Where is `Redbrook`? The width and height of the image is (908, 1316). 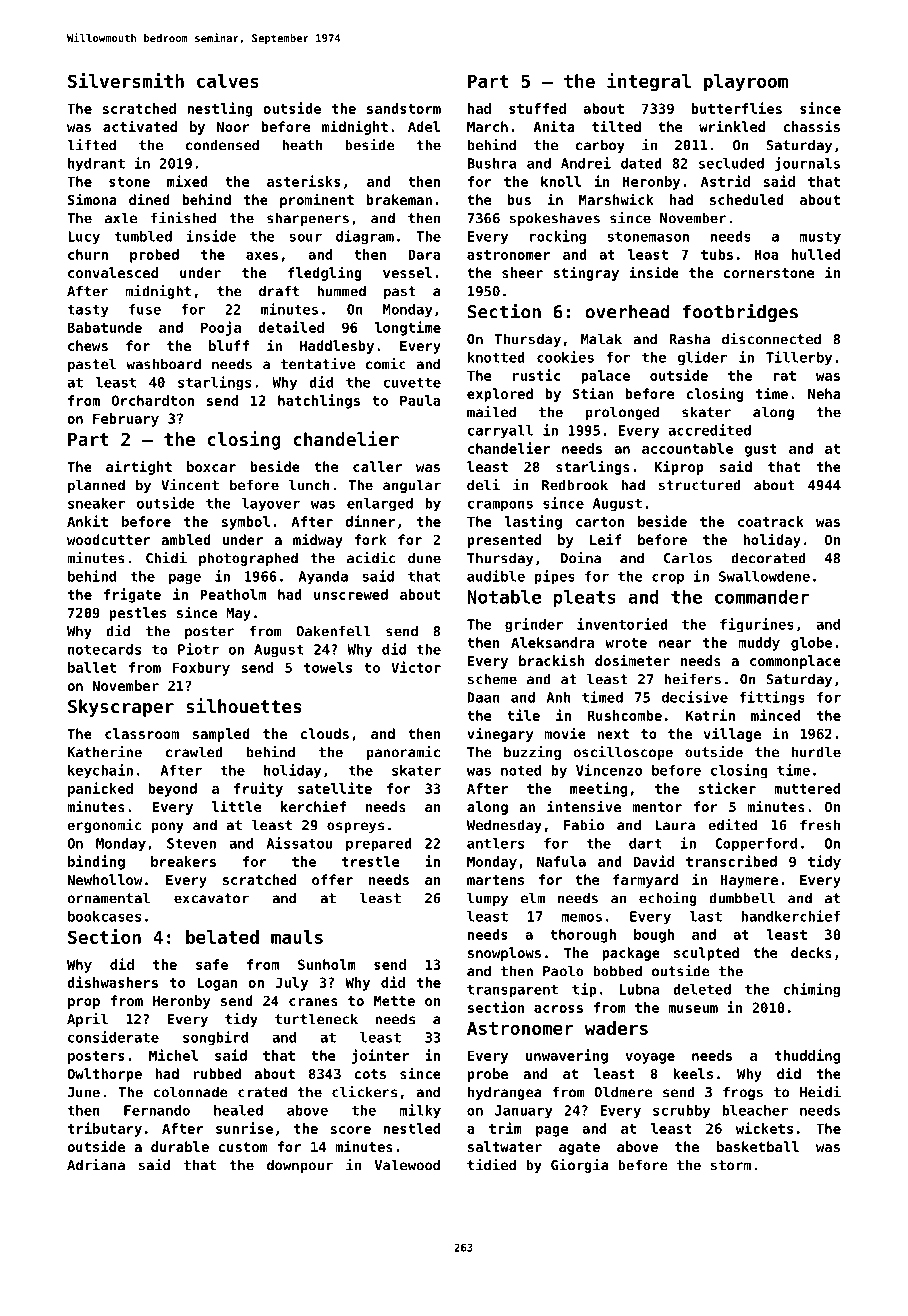 Redbrook is located at coordinates (575, 485).
